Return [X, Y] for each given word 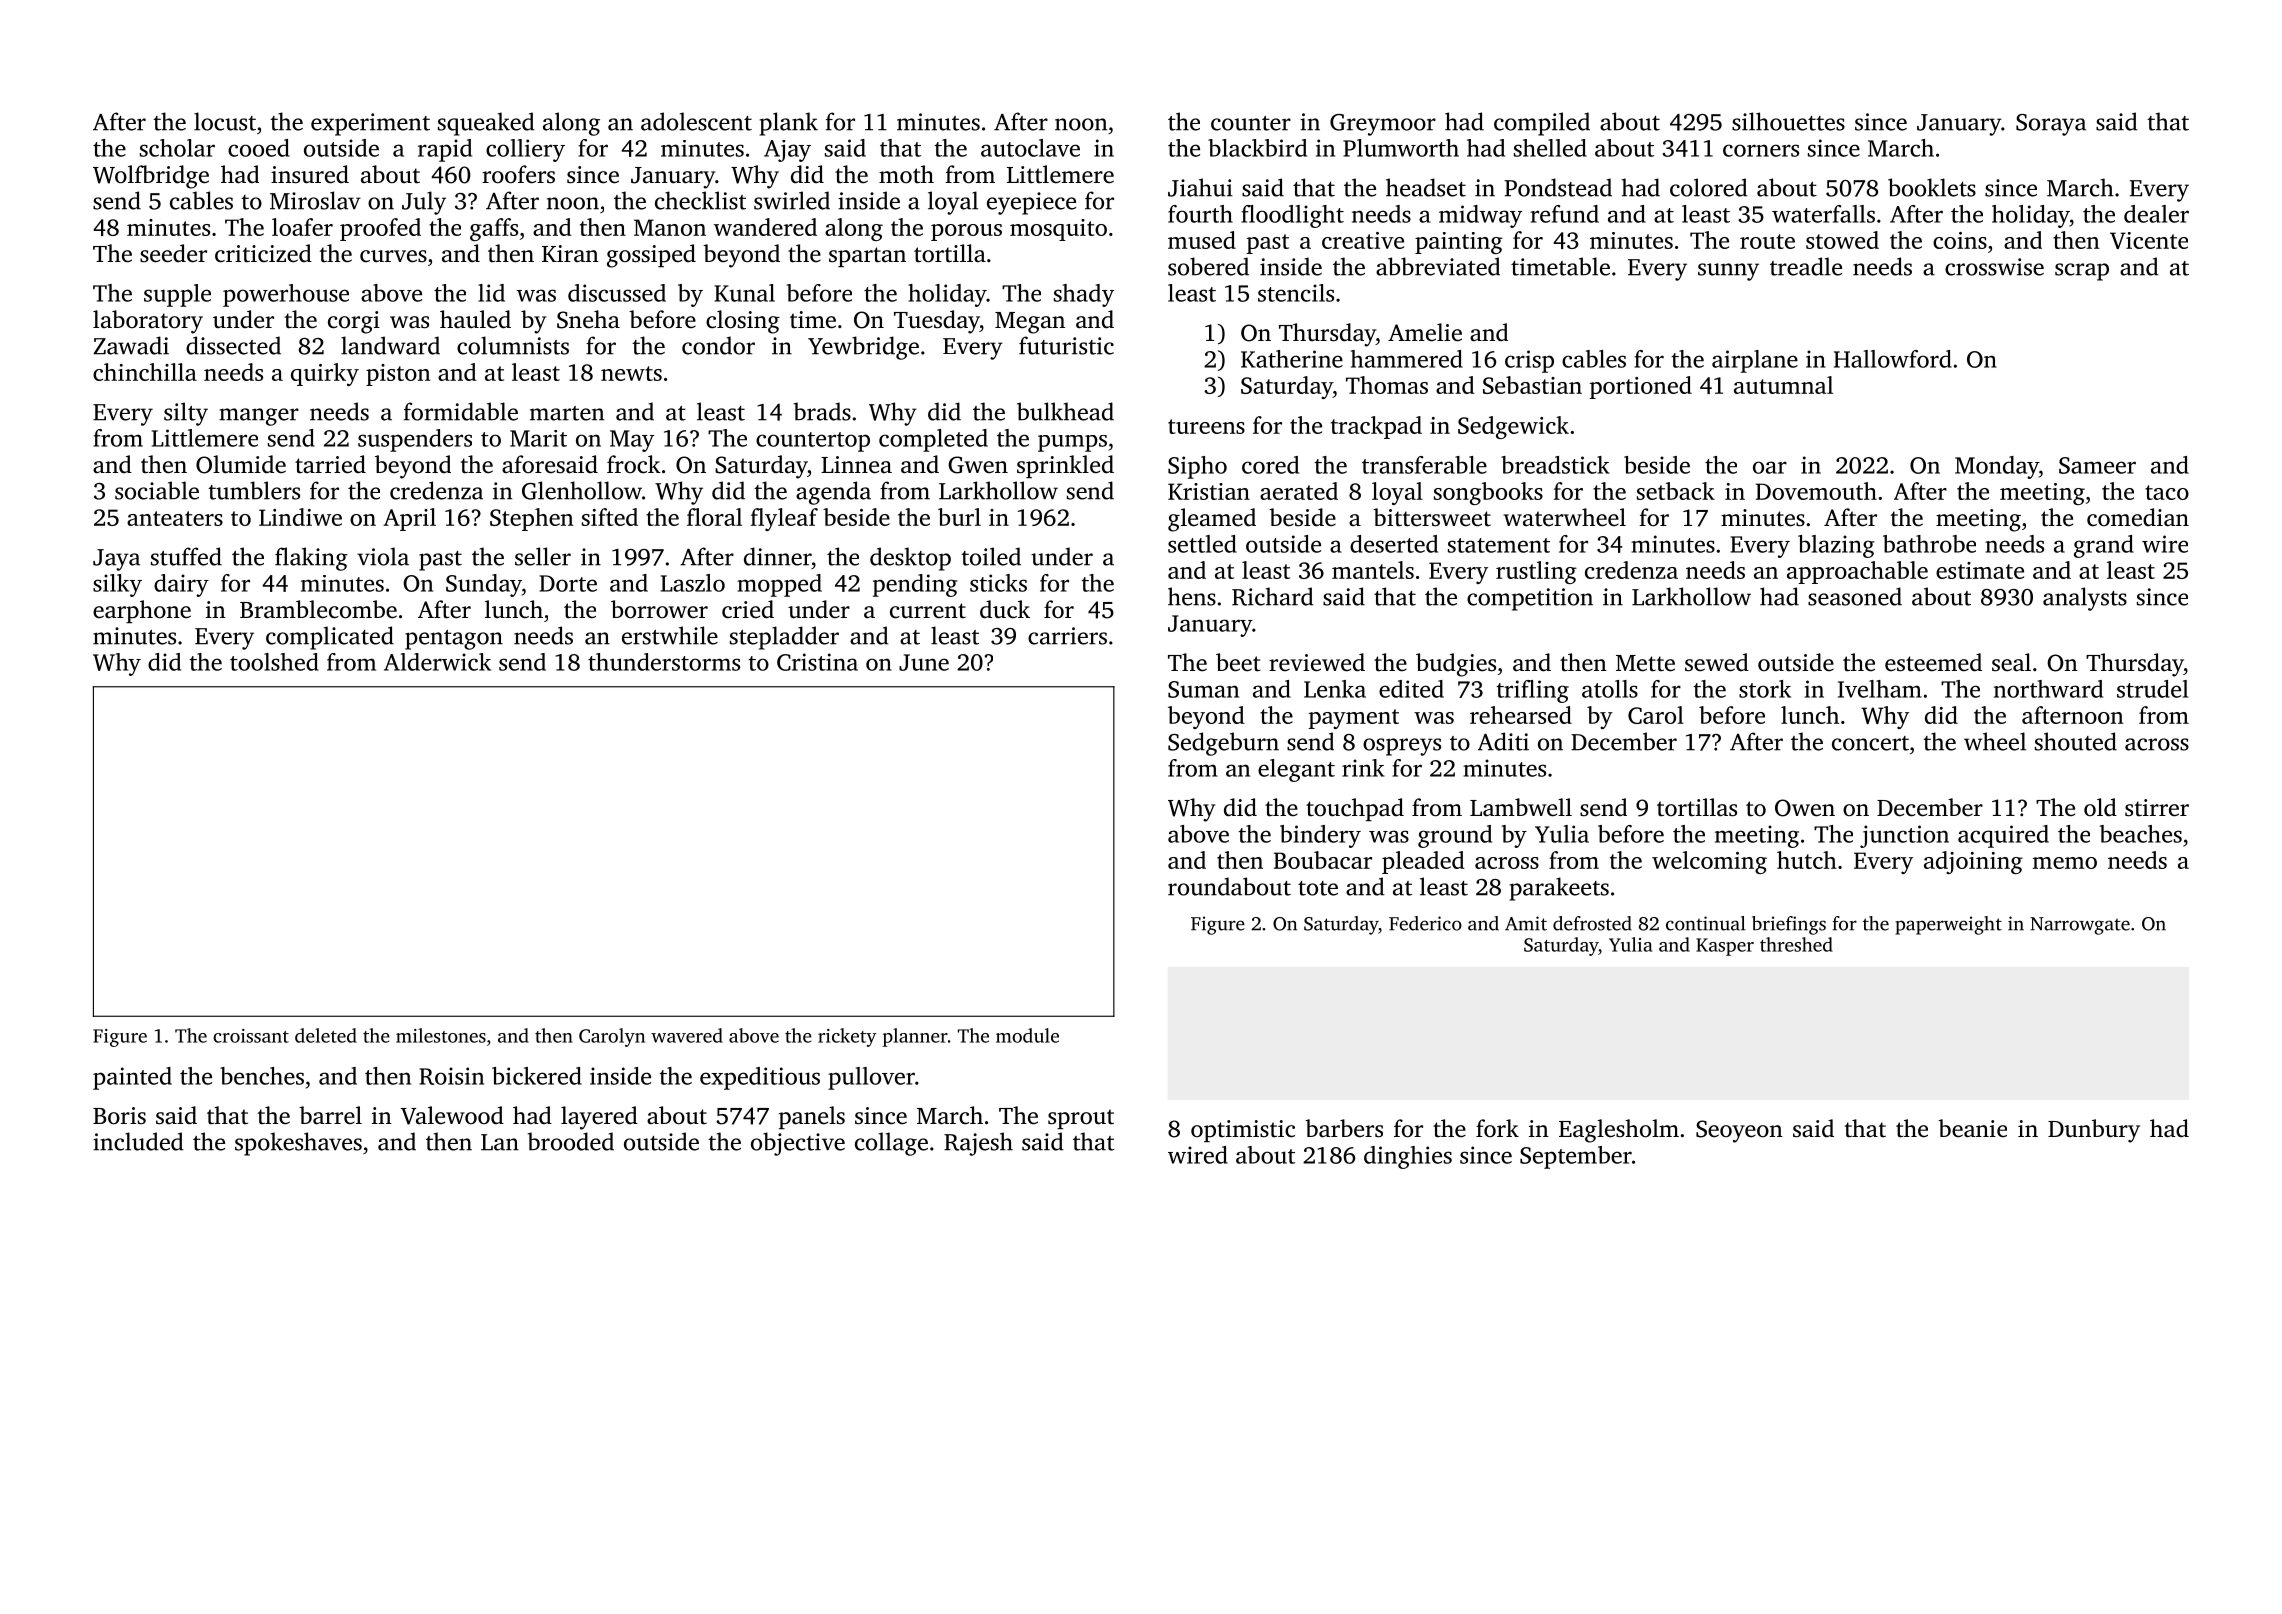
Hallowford [1893, 359]
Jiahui [1200, 187]
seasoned [1855, 596]
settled [1202, 544]
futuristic [1066, 345]
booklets [1932, 187]
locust [225, 121]
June [924, 662]
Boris [119, 1116]
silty [186, 414]
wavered [687, 1035]
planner [915, 1037]
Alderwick [437, 662]
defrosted [1592, 923]
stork [1765, 689]
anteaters [175, 518]
